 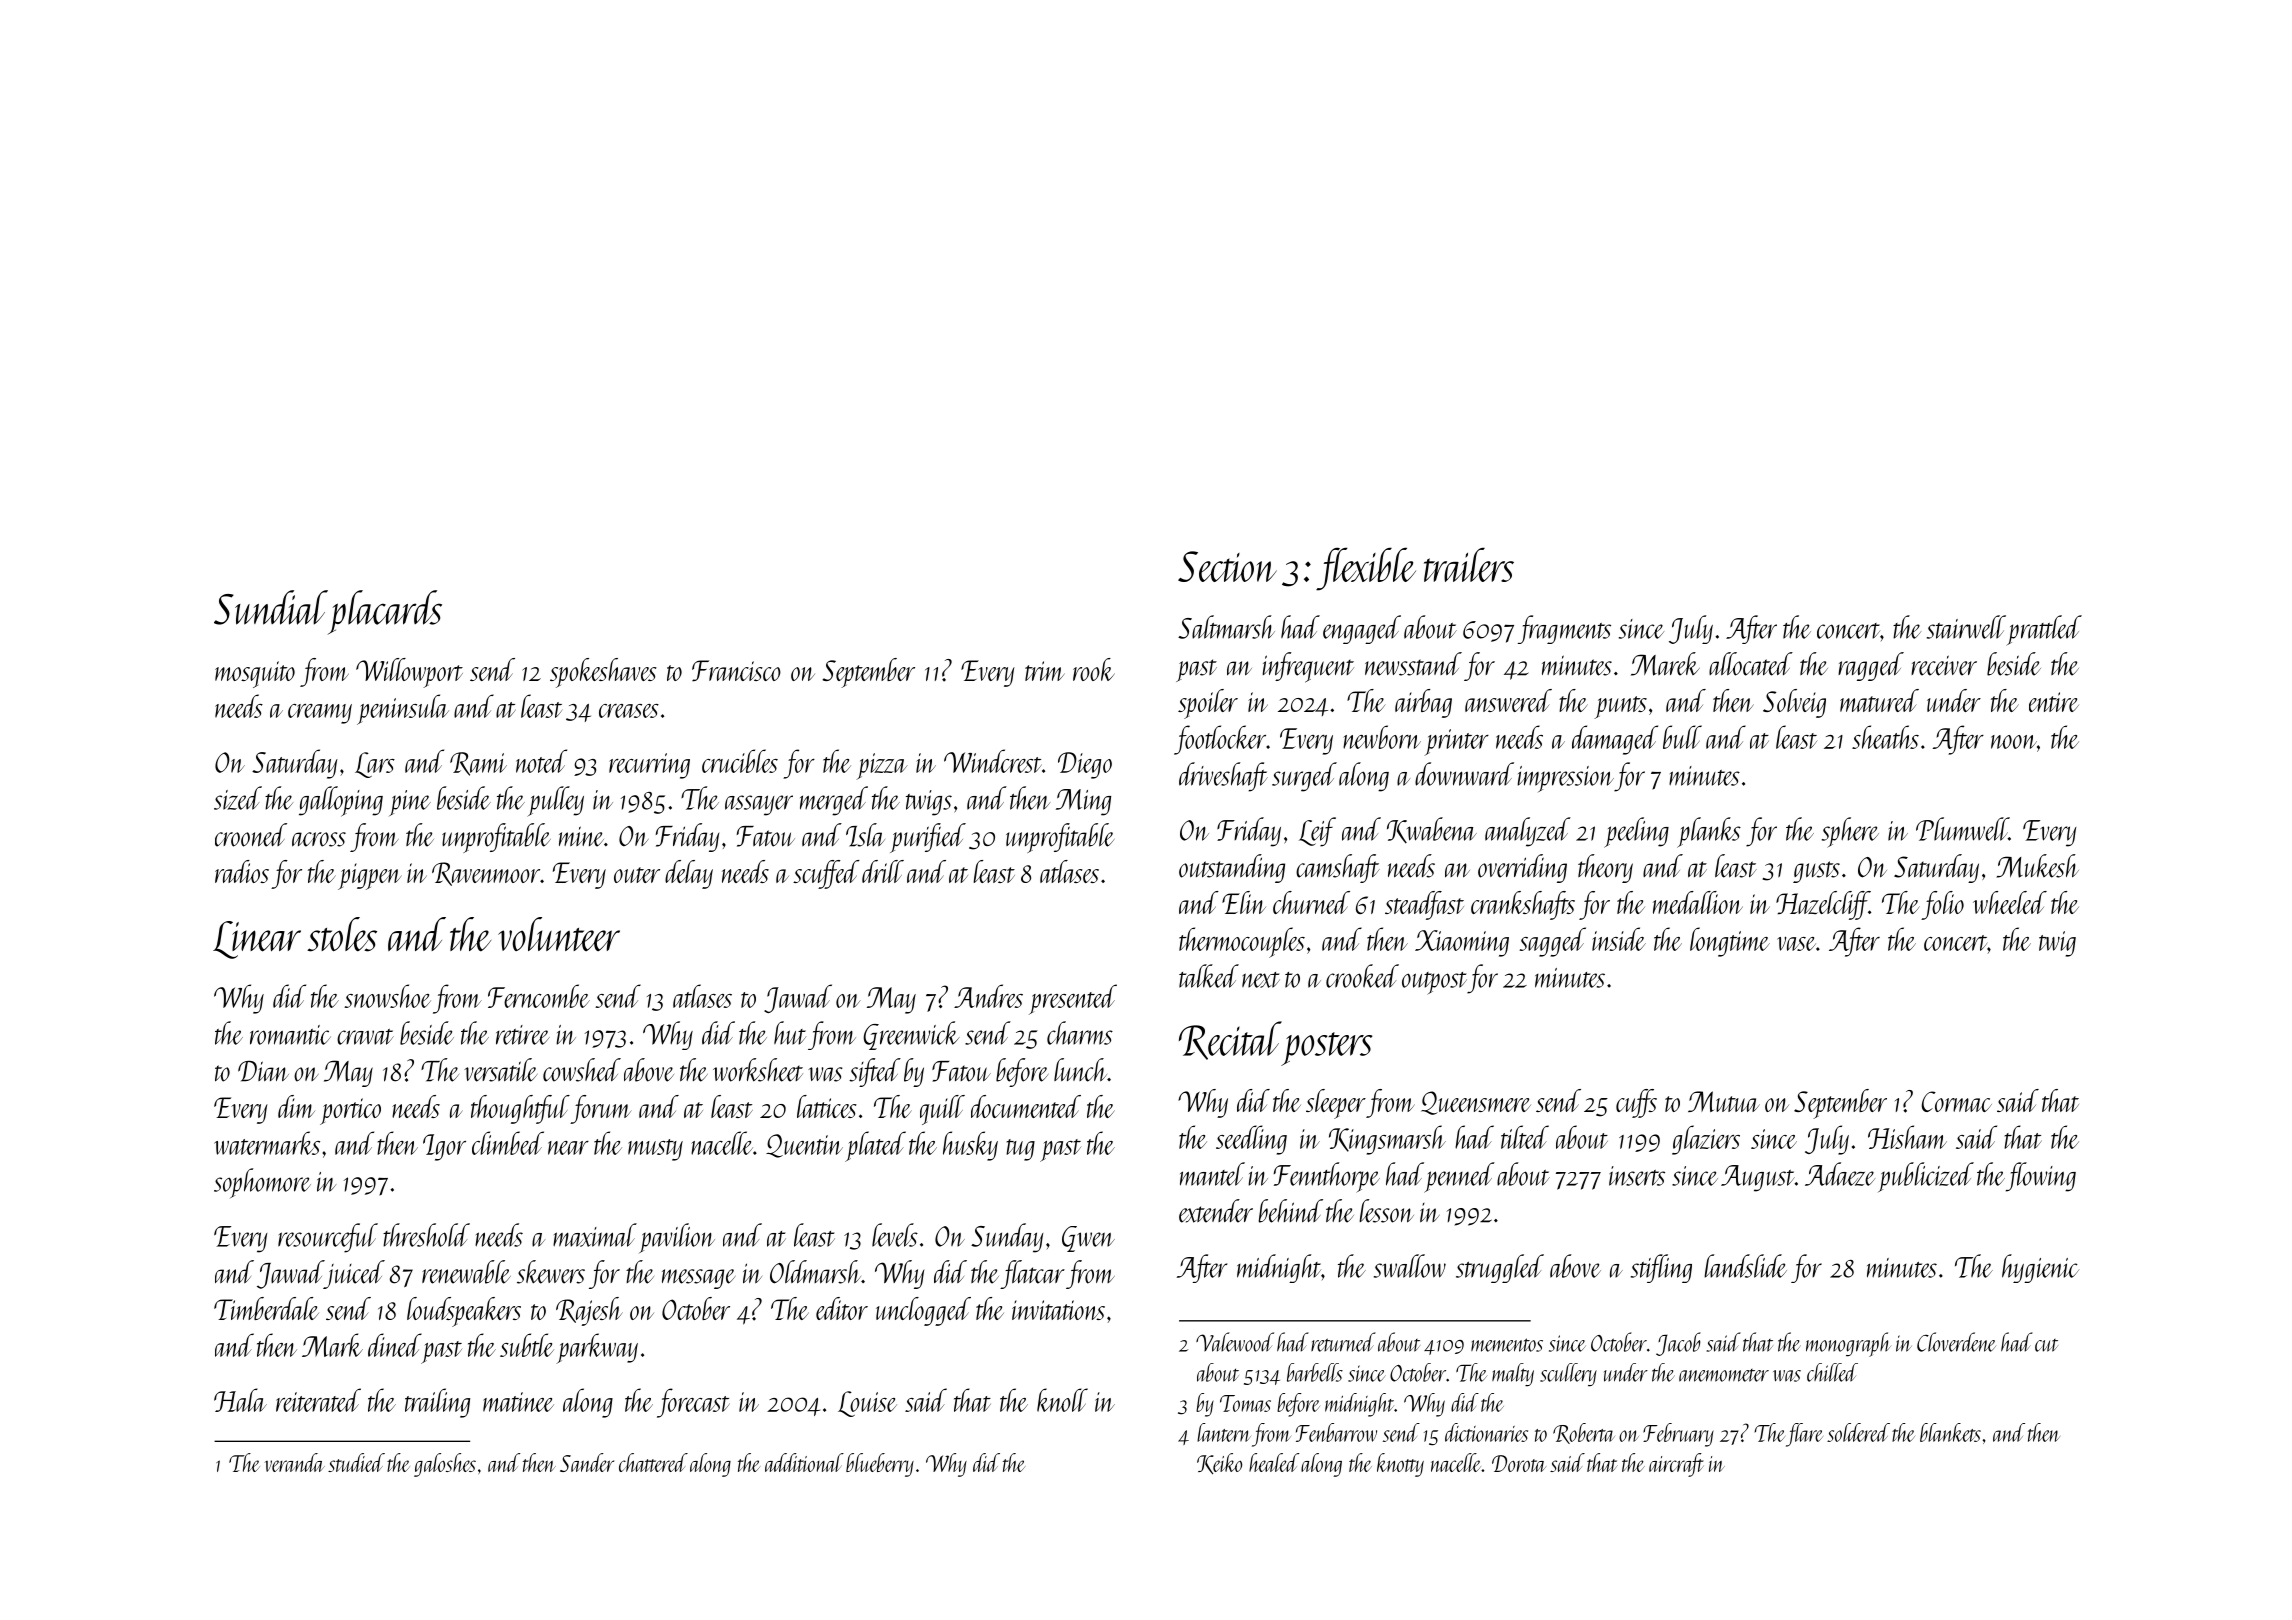 I want to click on posters, so click(x=1327, y=1049).
